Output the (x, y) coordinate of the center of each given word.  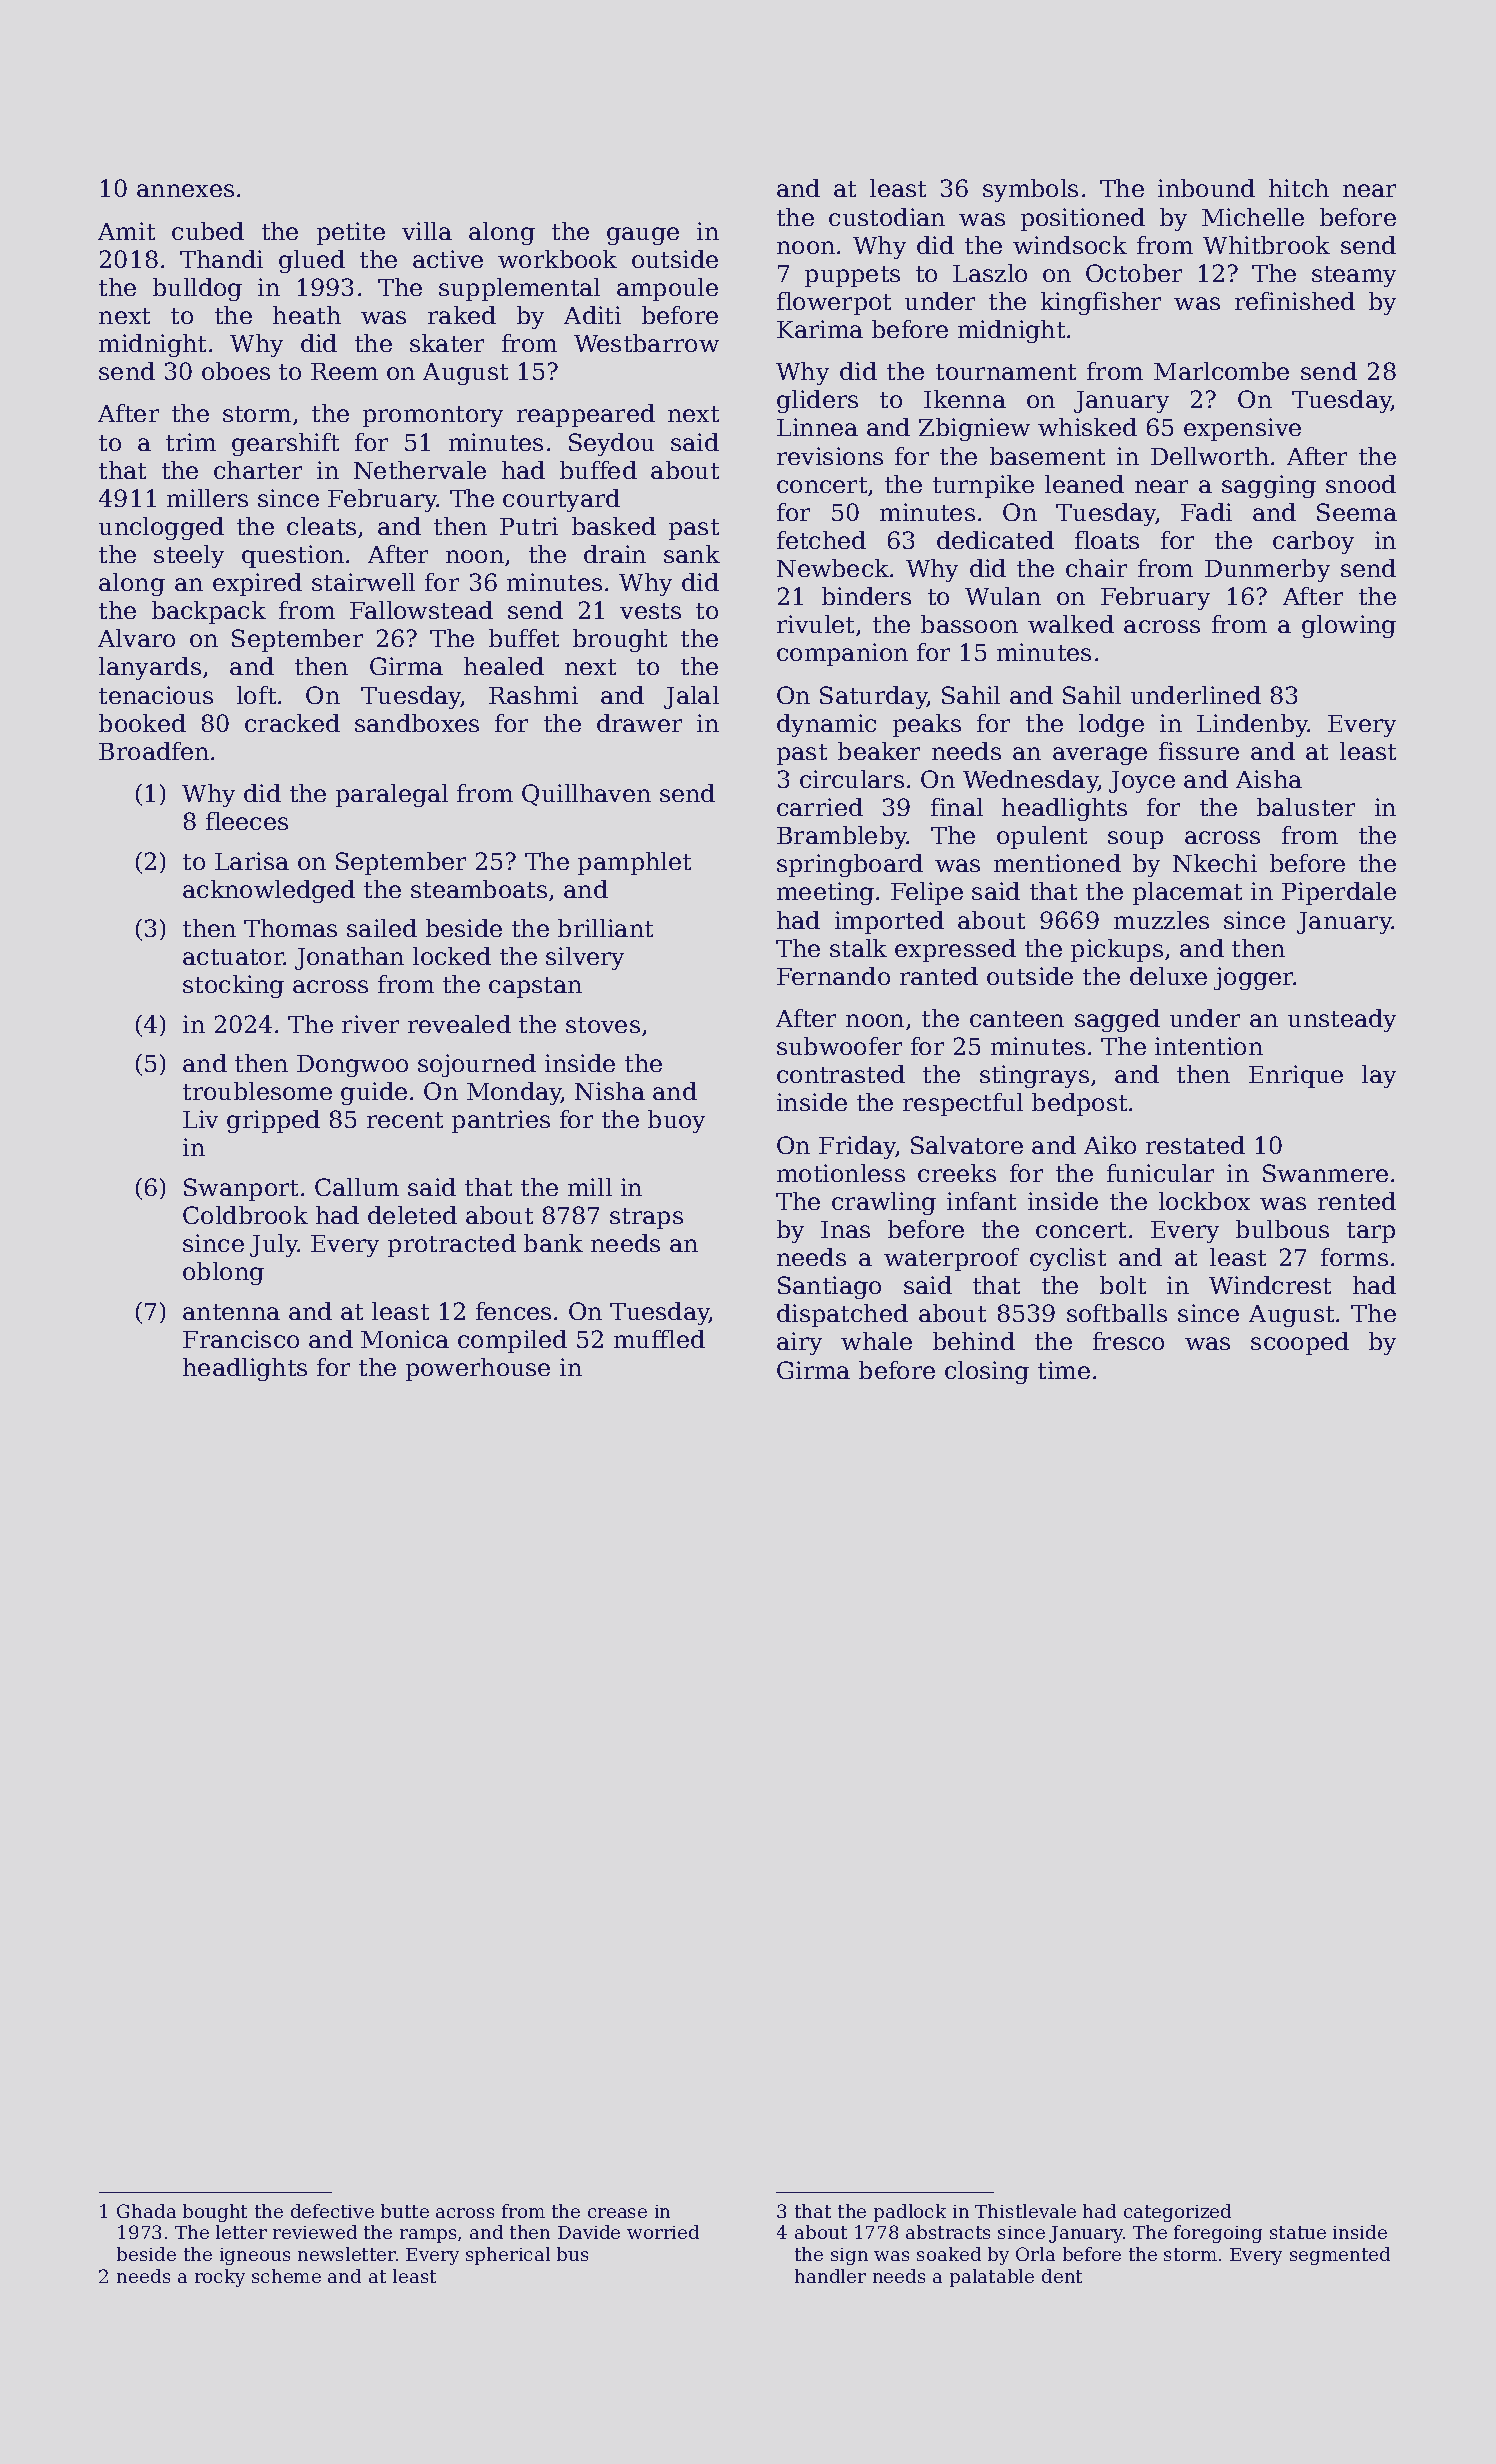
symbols (1030, 190)
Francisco (241, 1339)
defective (332, 2211)
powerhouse (478, 1369)
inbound (1206, 188)
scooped (1300, 1343)
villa (427, 231)
